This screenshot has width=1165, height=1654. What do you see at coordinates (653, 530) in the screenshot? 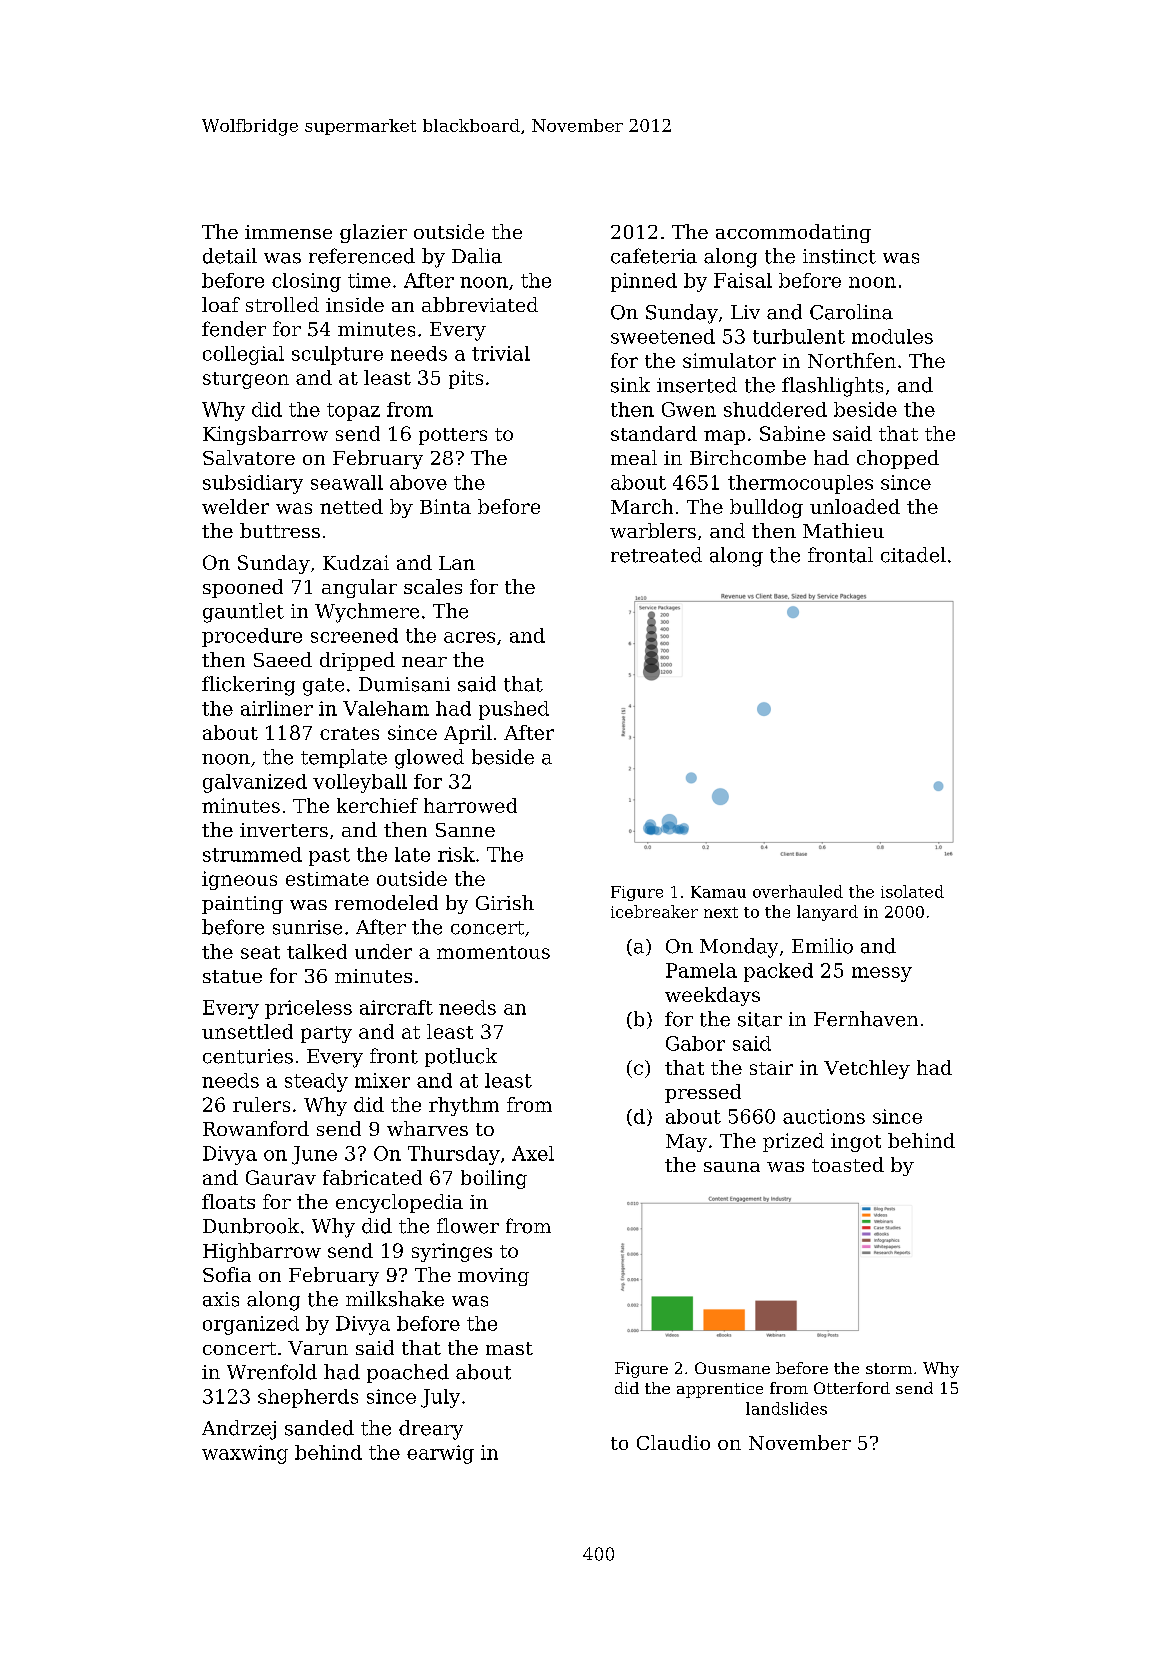
I see `warblers` at bounding box center [653, 530].
